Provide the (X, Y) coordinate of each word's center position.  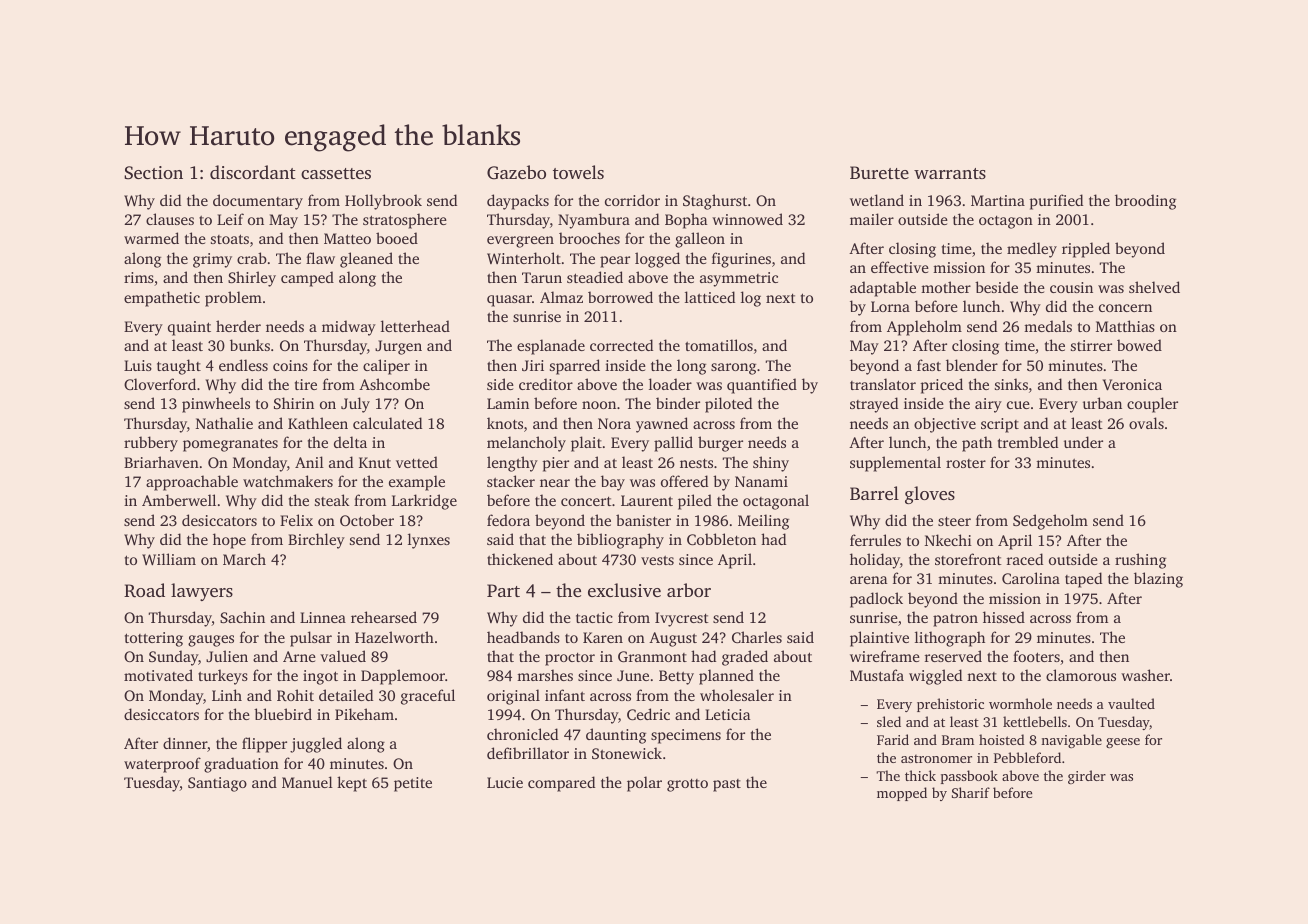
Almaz (561, 297)
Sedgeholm (1050, 522)
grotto (687, 785)
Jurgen (398, 347)
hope (229, 541)
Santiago (217, 784)
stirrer (1091, 345)
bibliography (620, 541)
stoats (230, 239)
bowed (1139, 345)
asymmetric (739, 279)
